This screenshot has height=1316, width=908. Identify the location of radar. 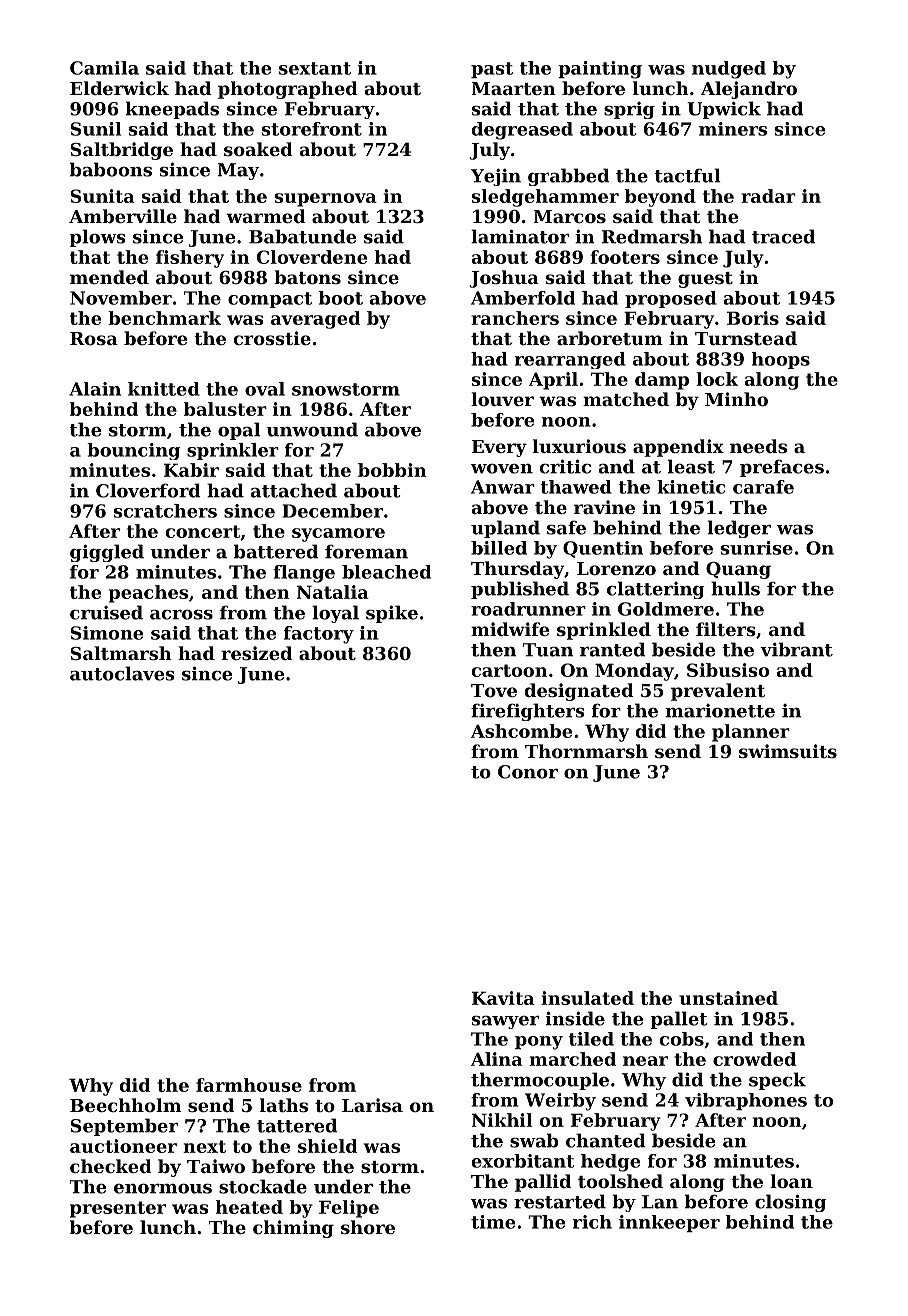
(768, 196).
